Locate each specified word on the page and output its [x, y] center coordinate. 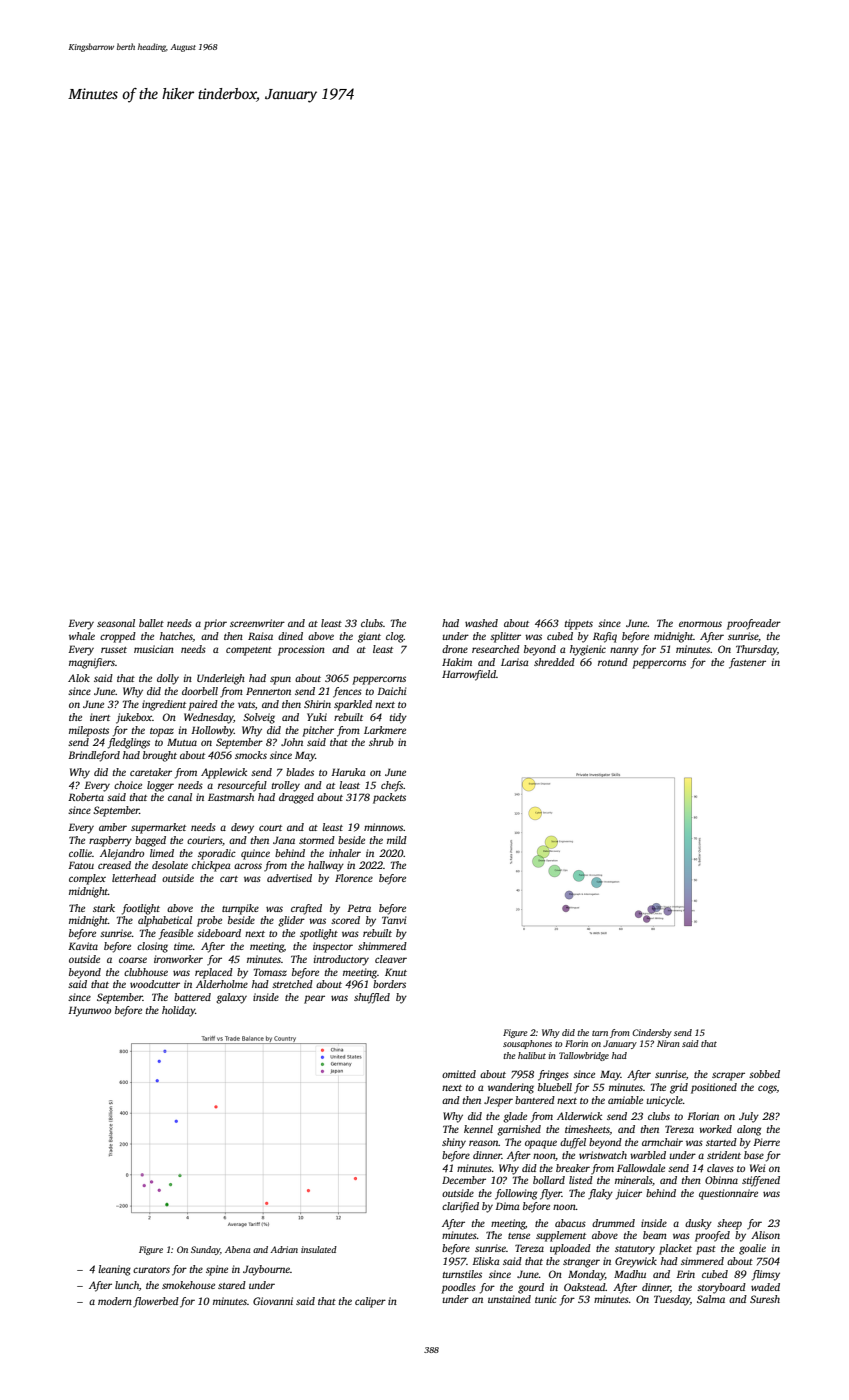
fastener [747, 663]
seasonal [116, 623]
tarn [600, 1033]
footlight [141, 909]
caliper [370, 1302]
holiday [178, 1011]
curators [151, 1270]
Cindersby [652, 1033]
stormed [317, 840]
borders [389, 984]
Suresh [765, 1299]
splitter [505, 637]
